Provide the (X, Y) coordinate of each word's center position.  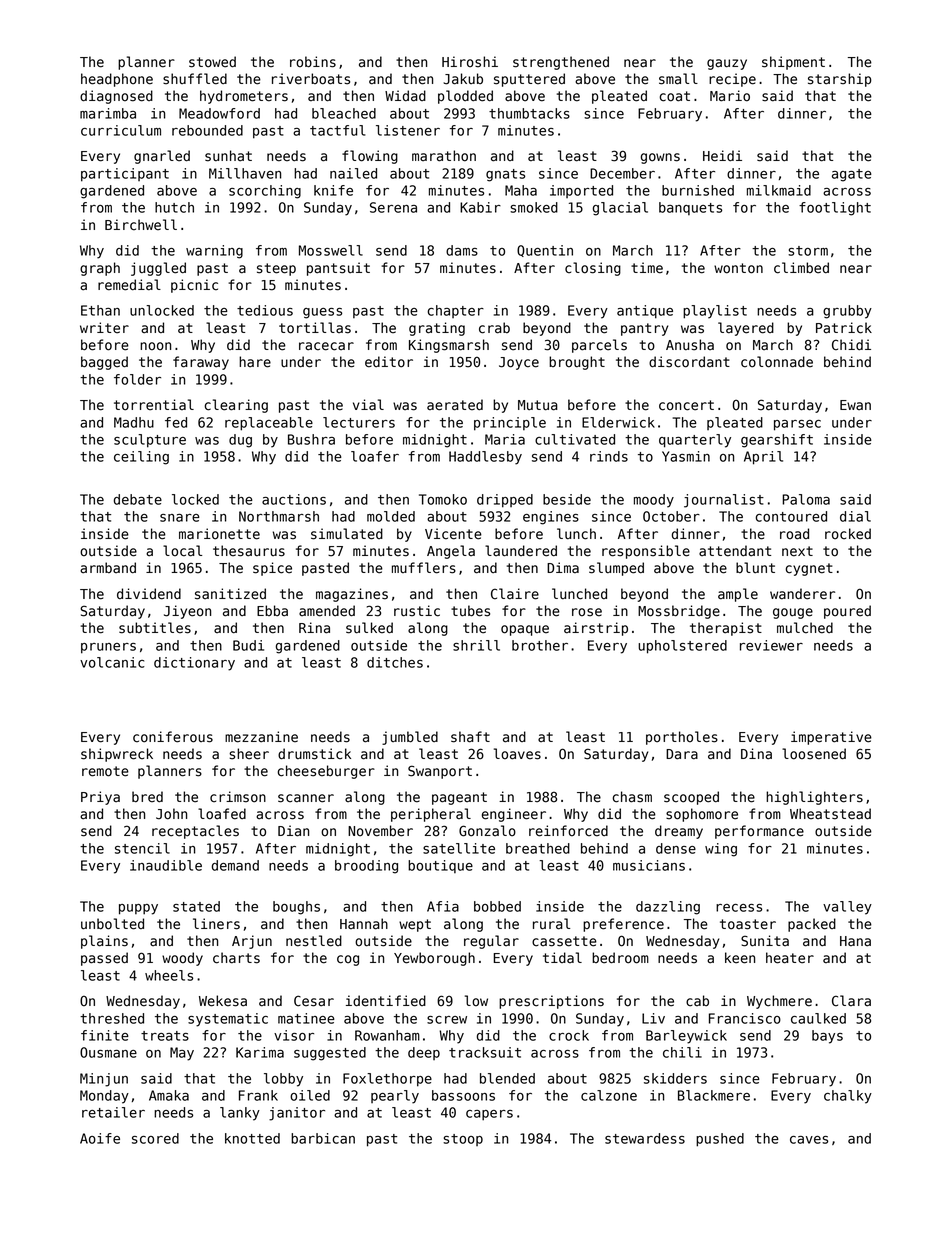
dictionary (194, 664)
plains (104, 942)
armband (108, 568)
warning (214, 252)
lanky (240, 1114)
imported (581, 191)
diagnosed (116, 97)
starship (840, 80)
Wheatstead (830, 814)
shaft (470, 737)
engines (551, 518)
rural (551, 924)
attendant (735, 551)
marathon (444, 156)
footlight (835, 209)
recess (739, 908)
